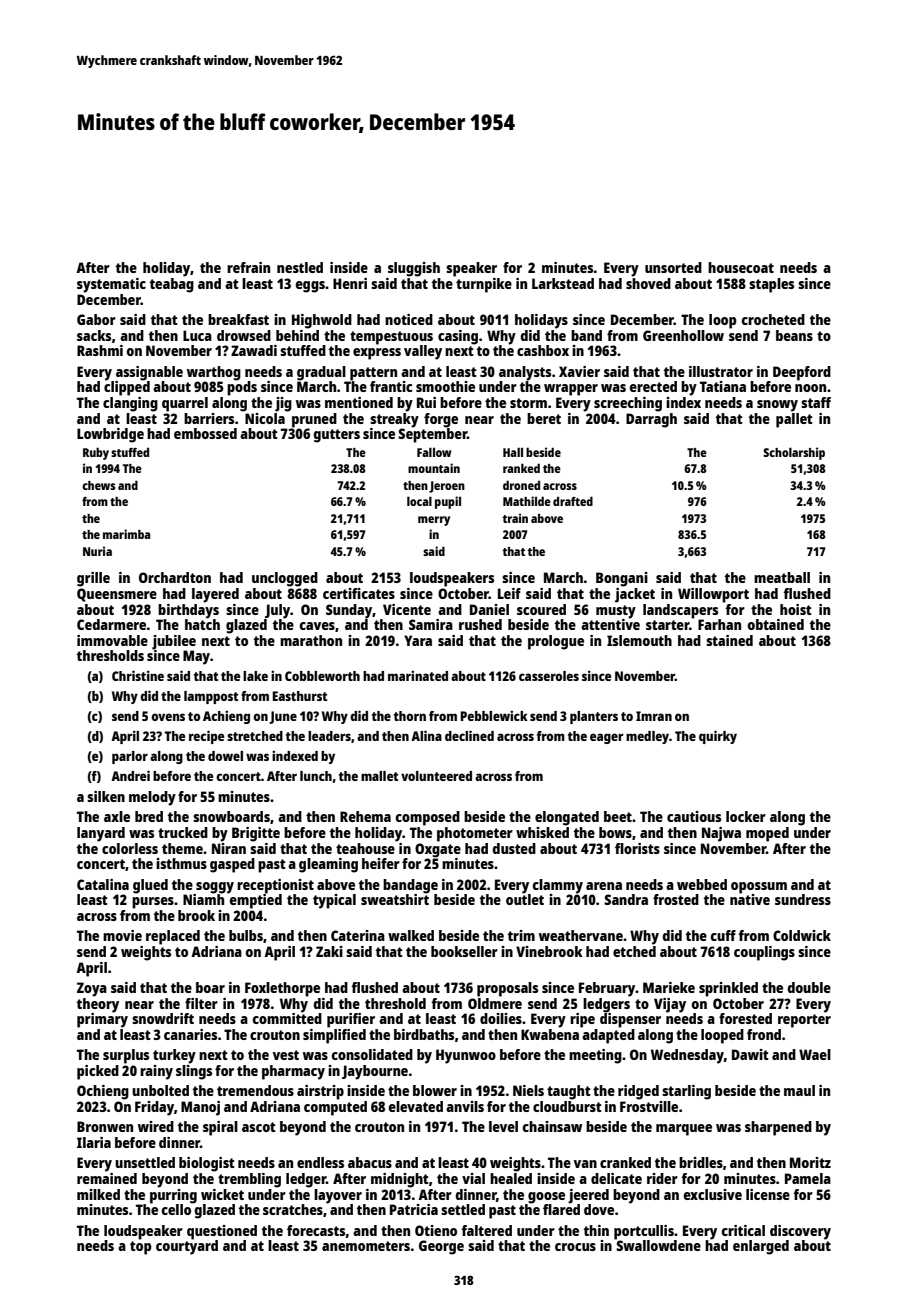 The height and width of the screenshot is (1316, 908). What do you see at coordinates (350, 283) in the screenshot?
I see `Henri` at bounding box center [350, 283].
